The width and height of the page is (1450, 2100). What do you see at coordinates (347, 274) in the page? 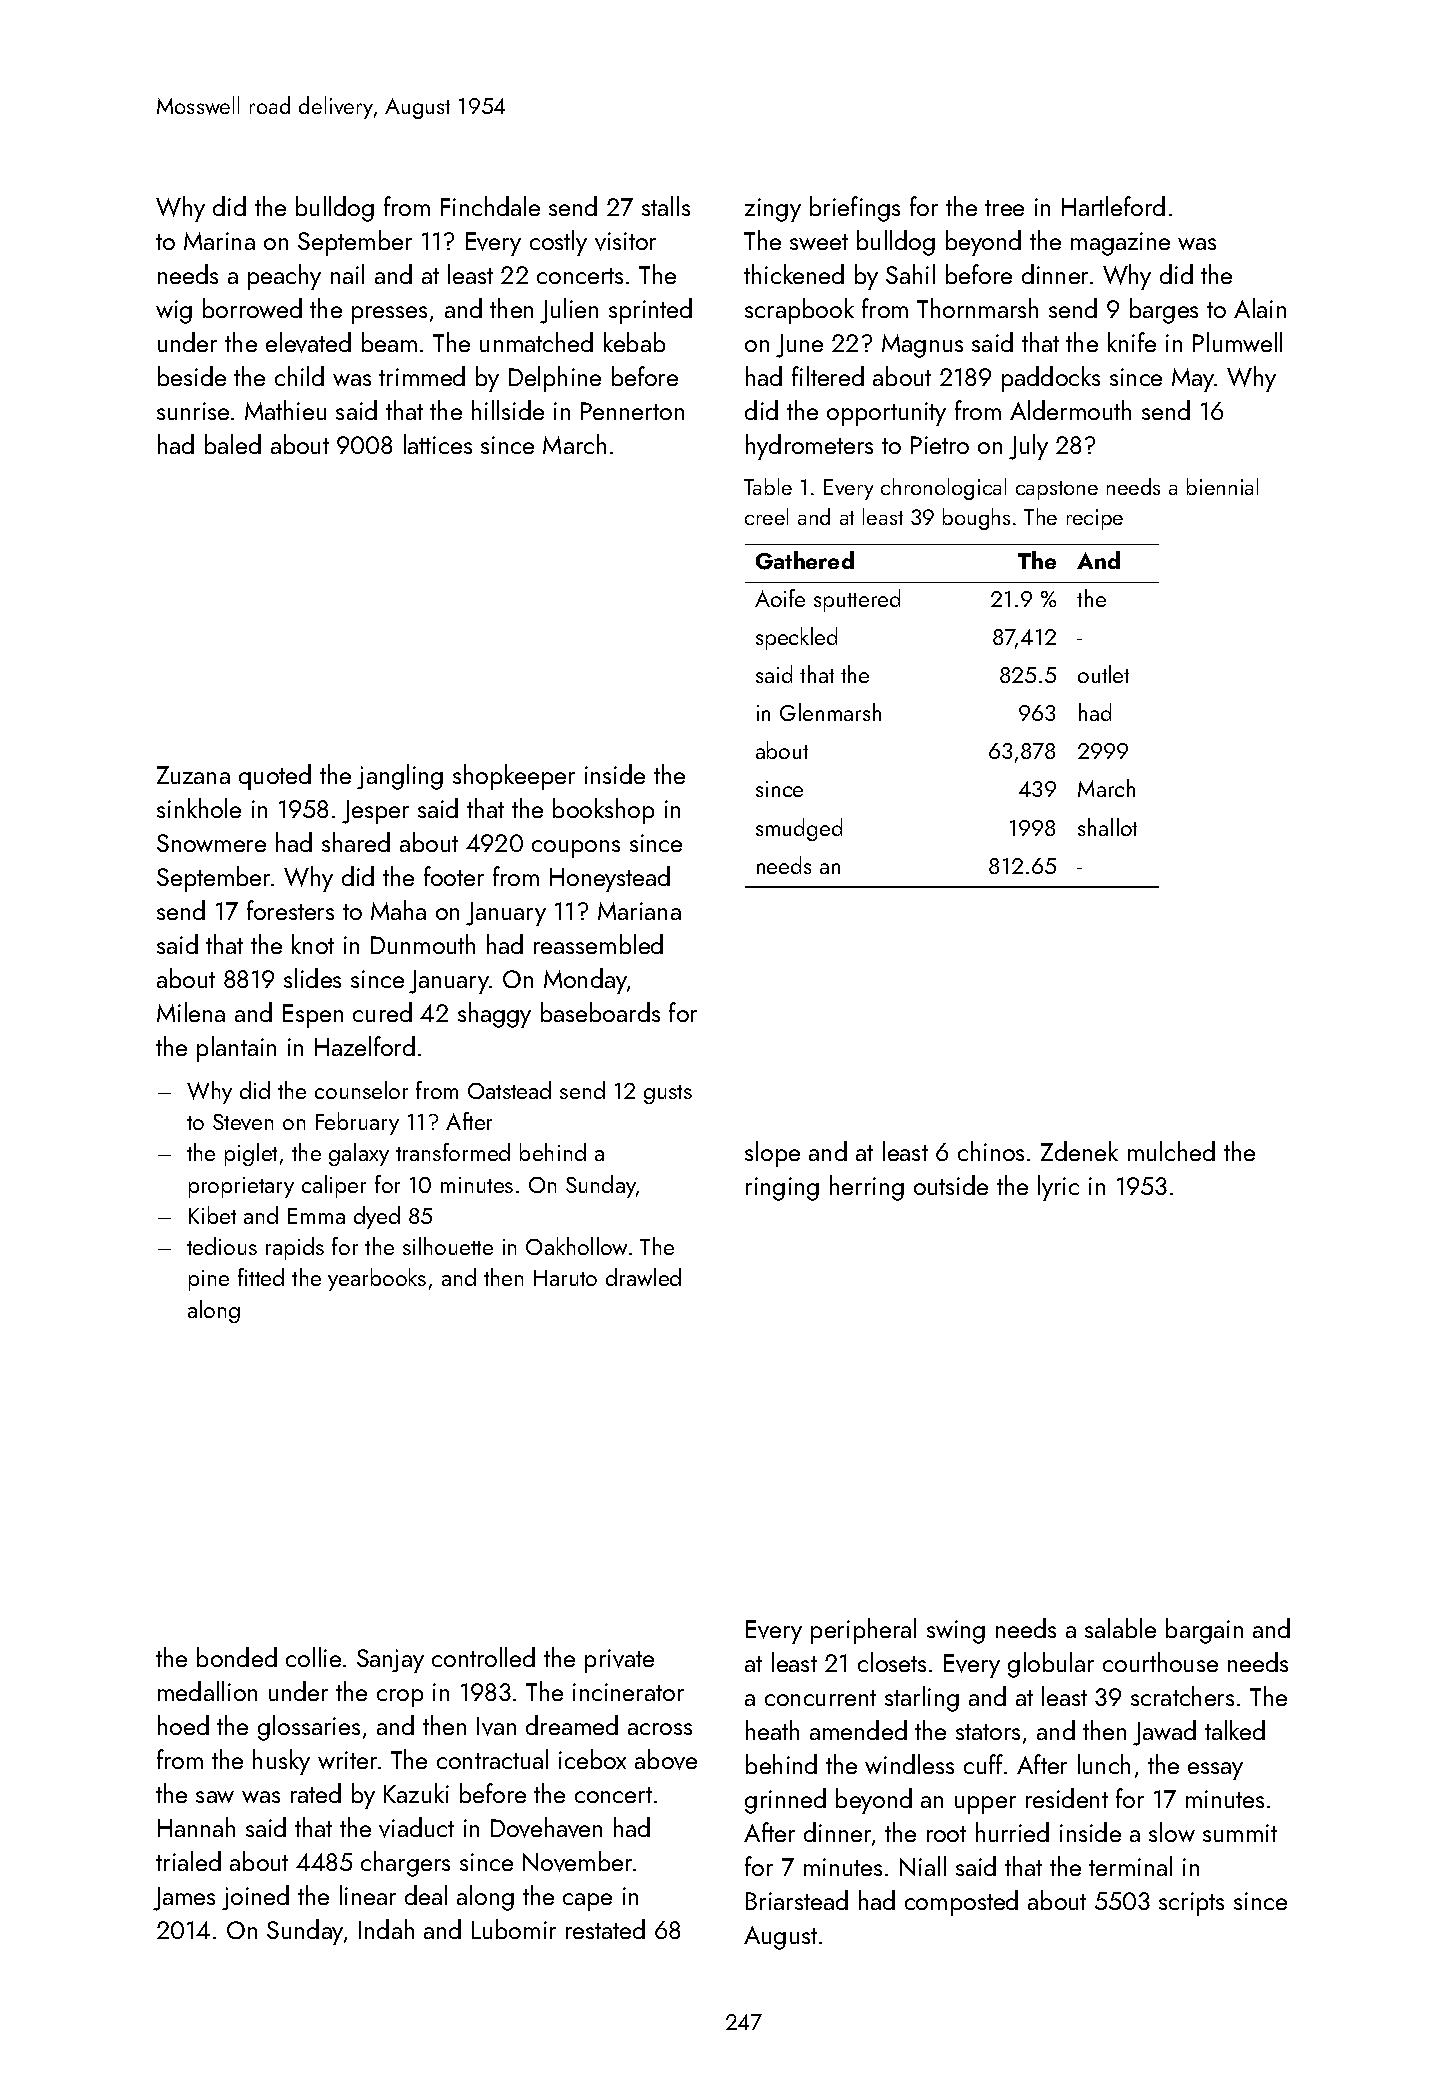
I see `nail` at bounding box center [347, 274].
